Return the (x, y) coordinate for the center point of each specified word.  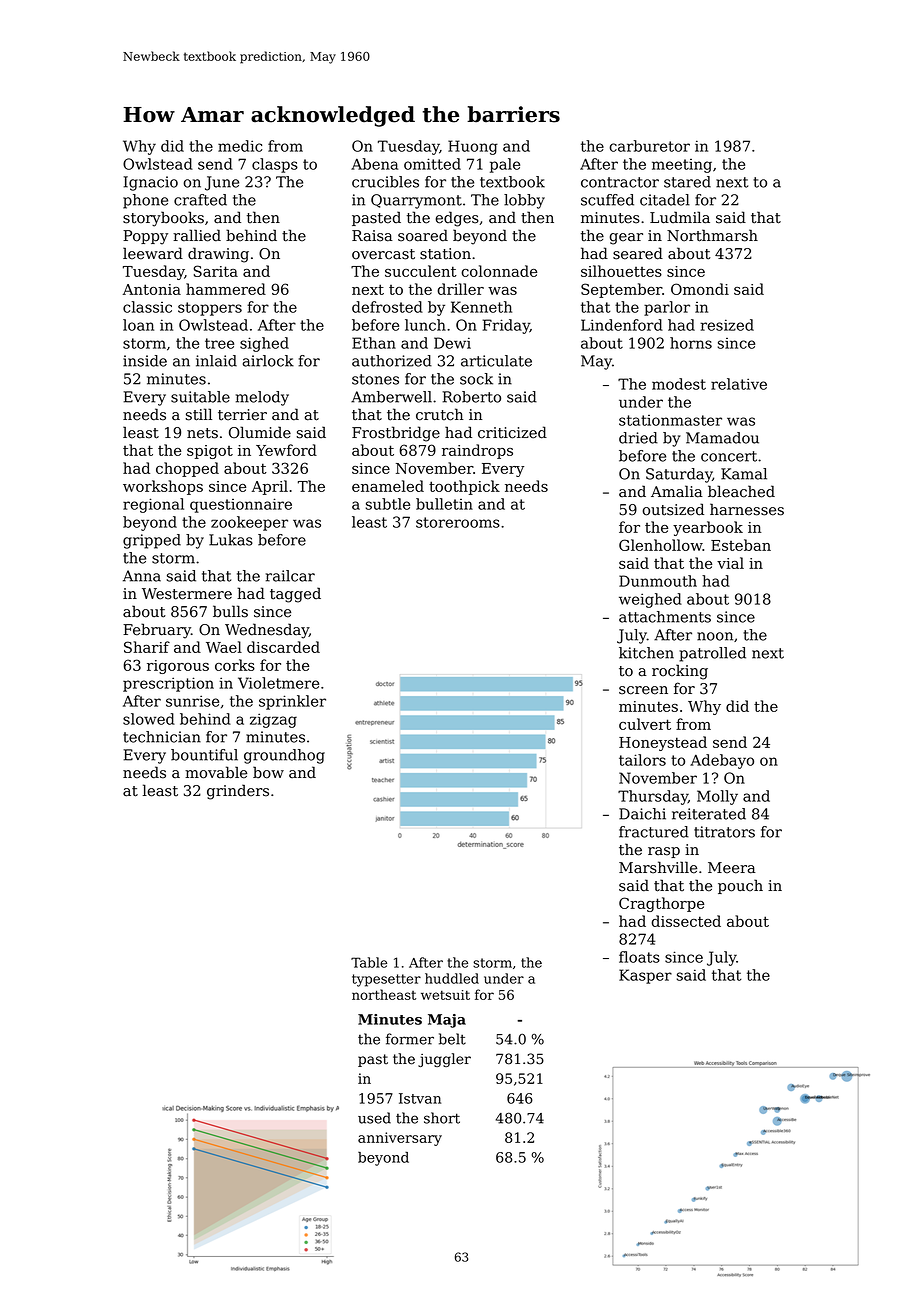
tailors (642, 760)
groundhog (284, 756)
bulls (230, 611)
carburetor (649, 146)
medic (240, 146)
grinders (238, 792)
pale (505, 165)
